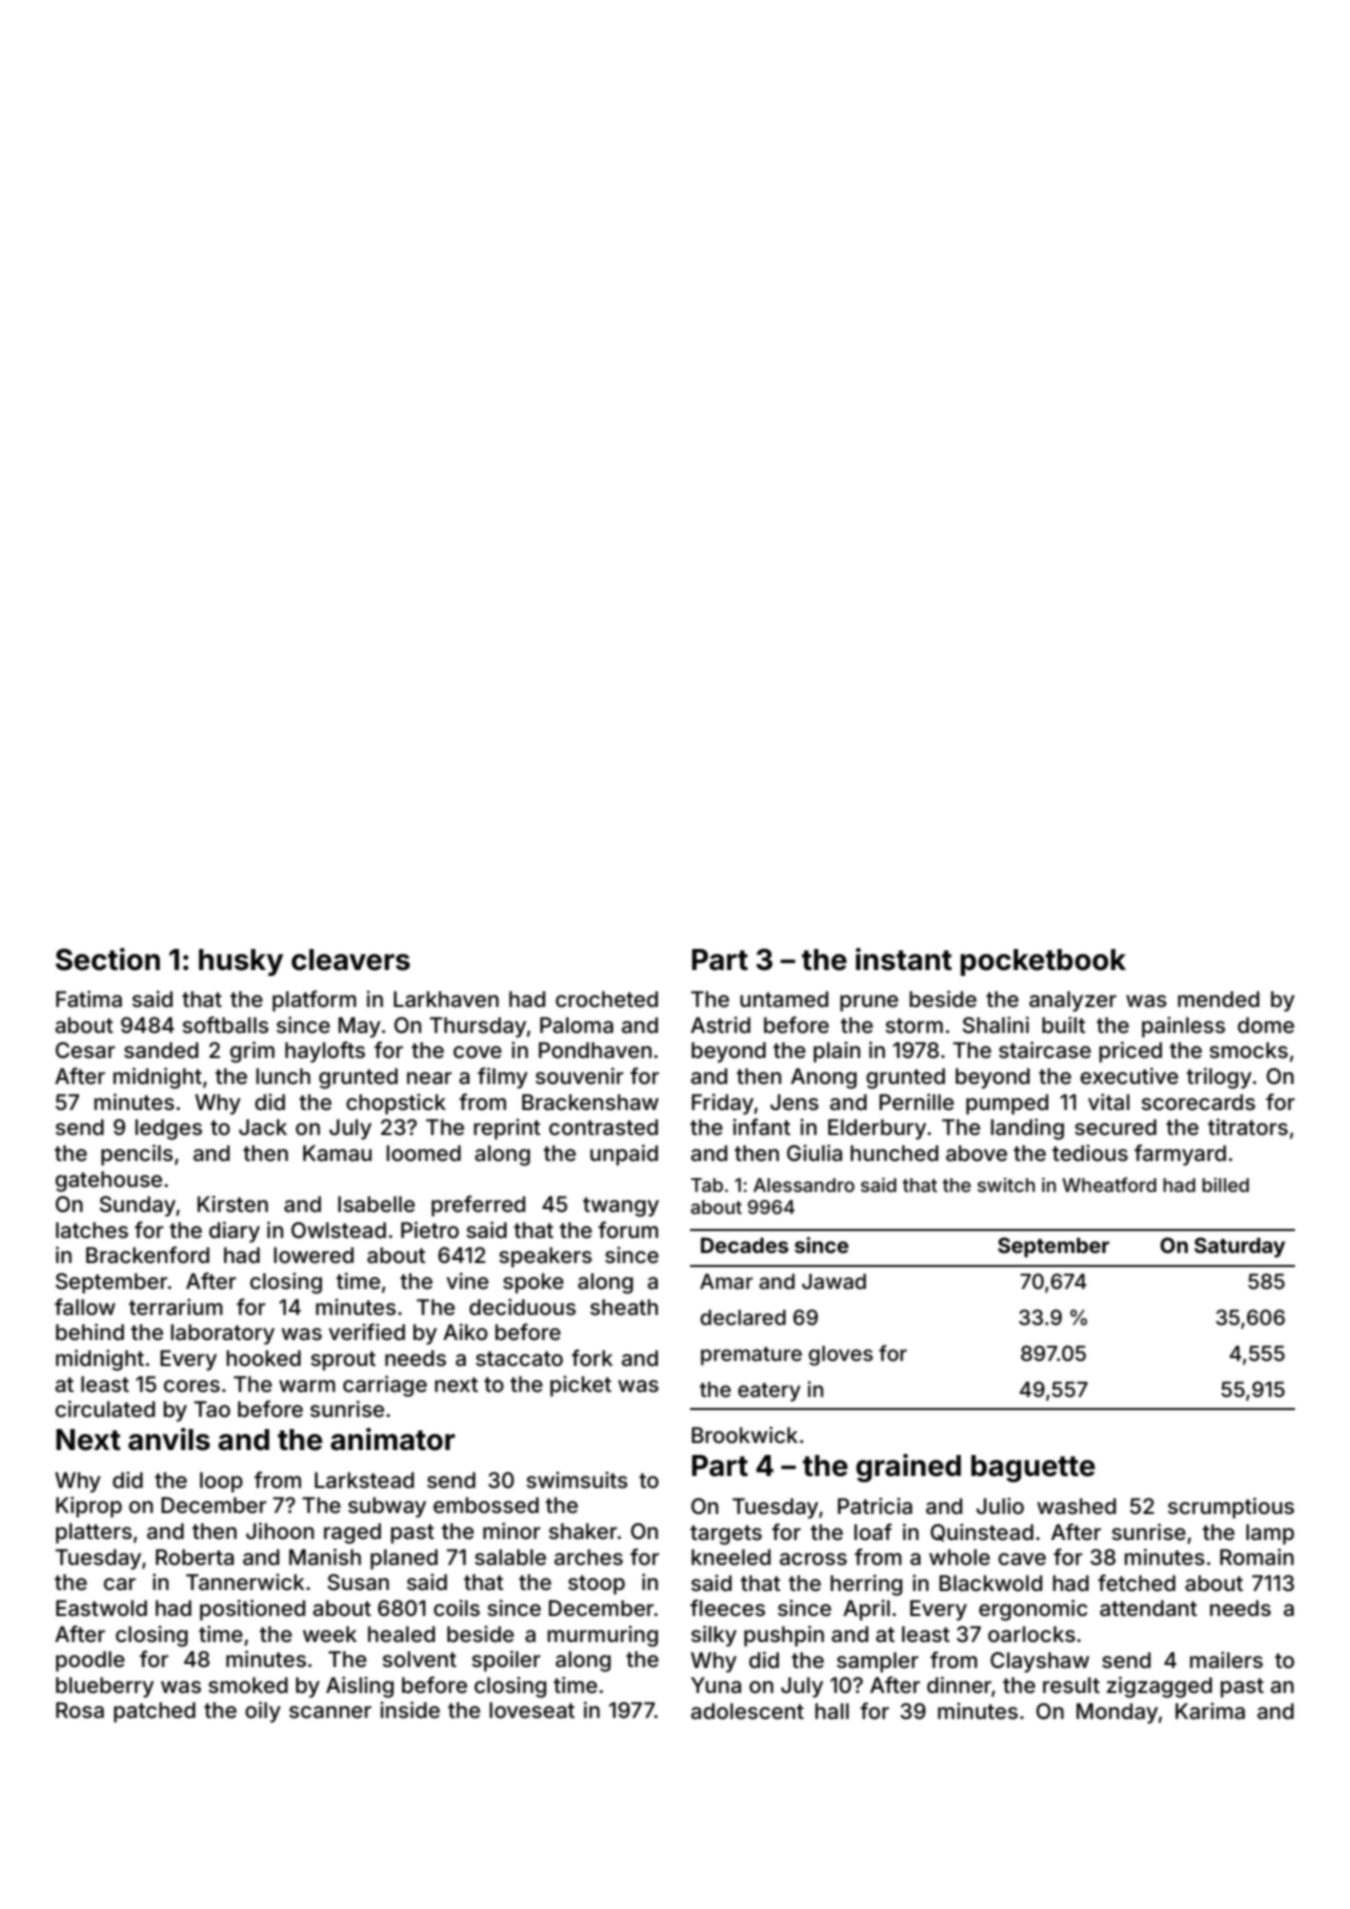 This screenshot has width=1350, height=1909. I want to click on Section, so click(108, 959).
